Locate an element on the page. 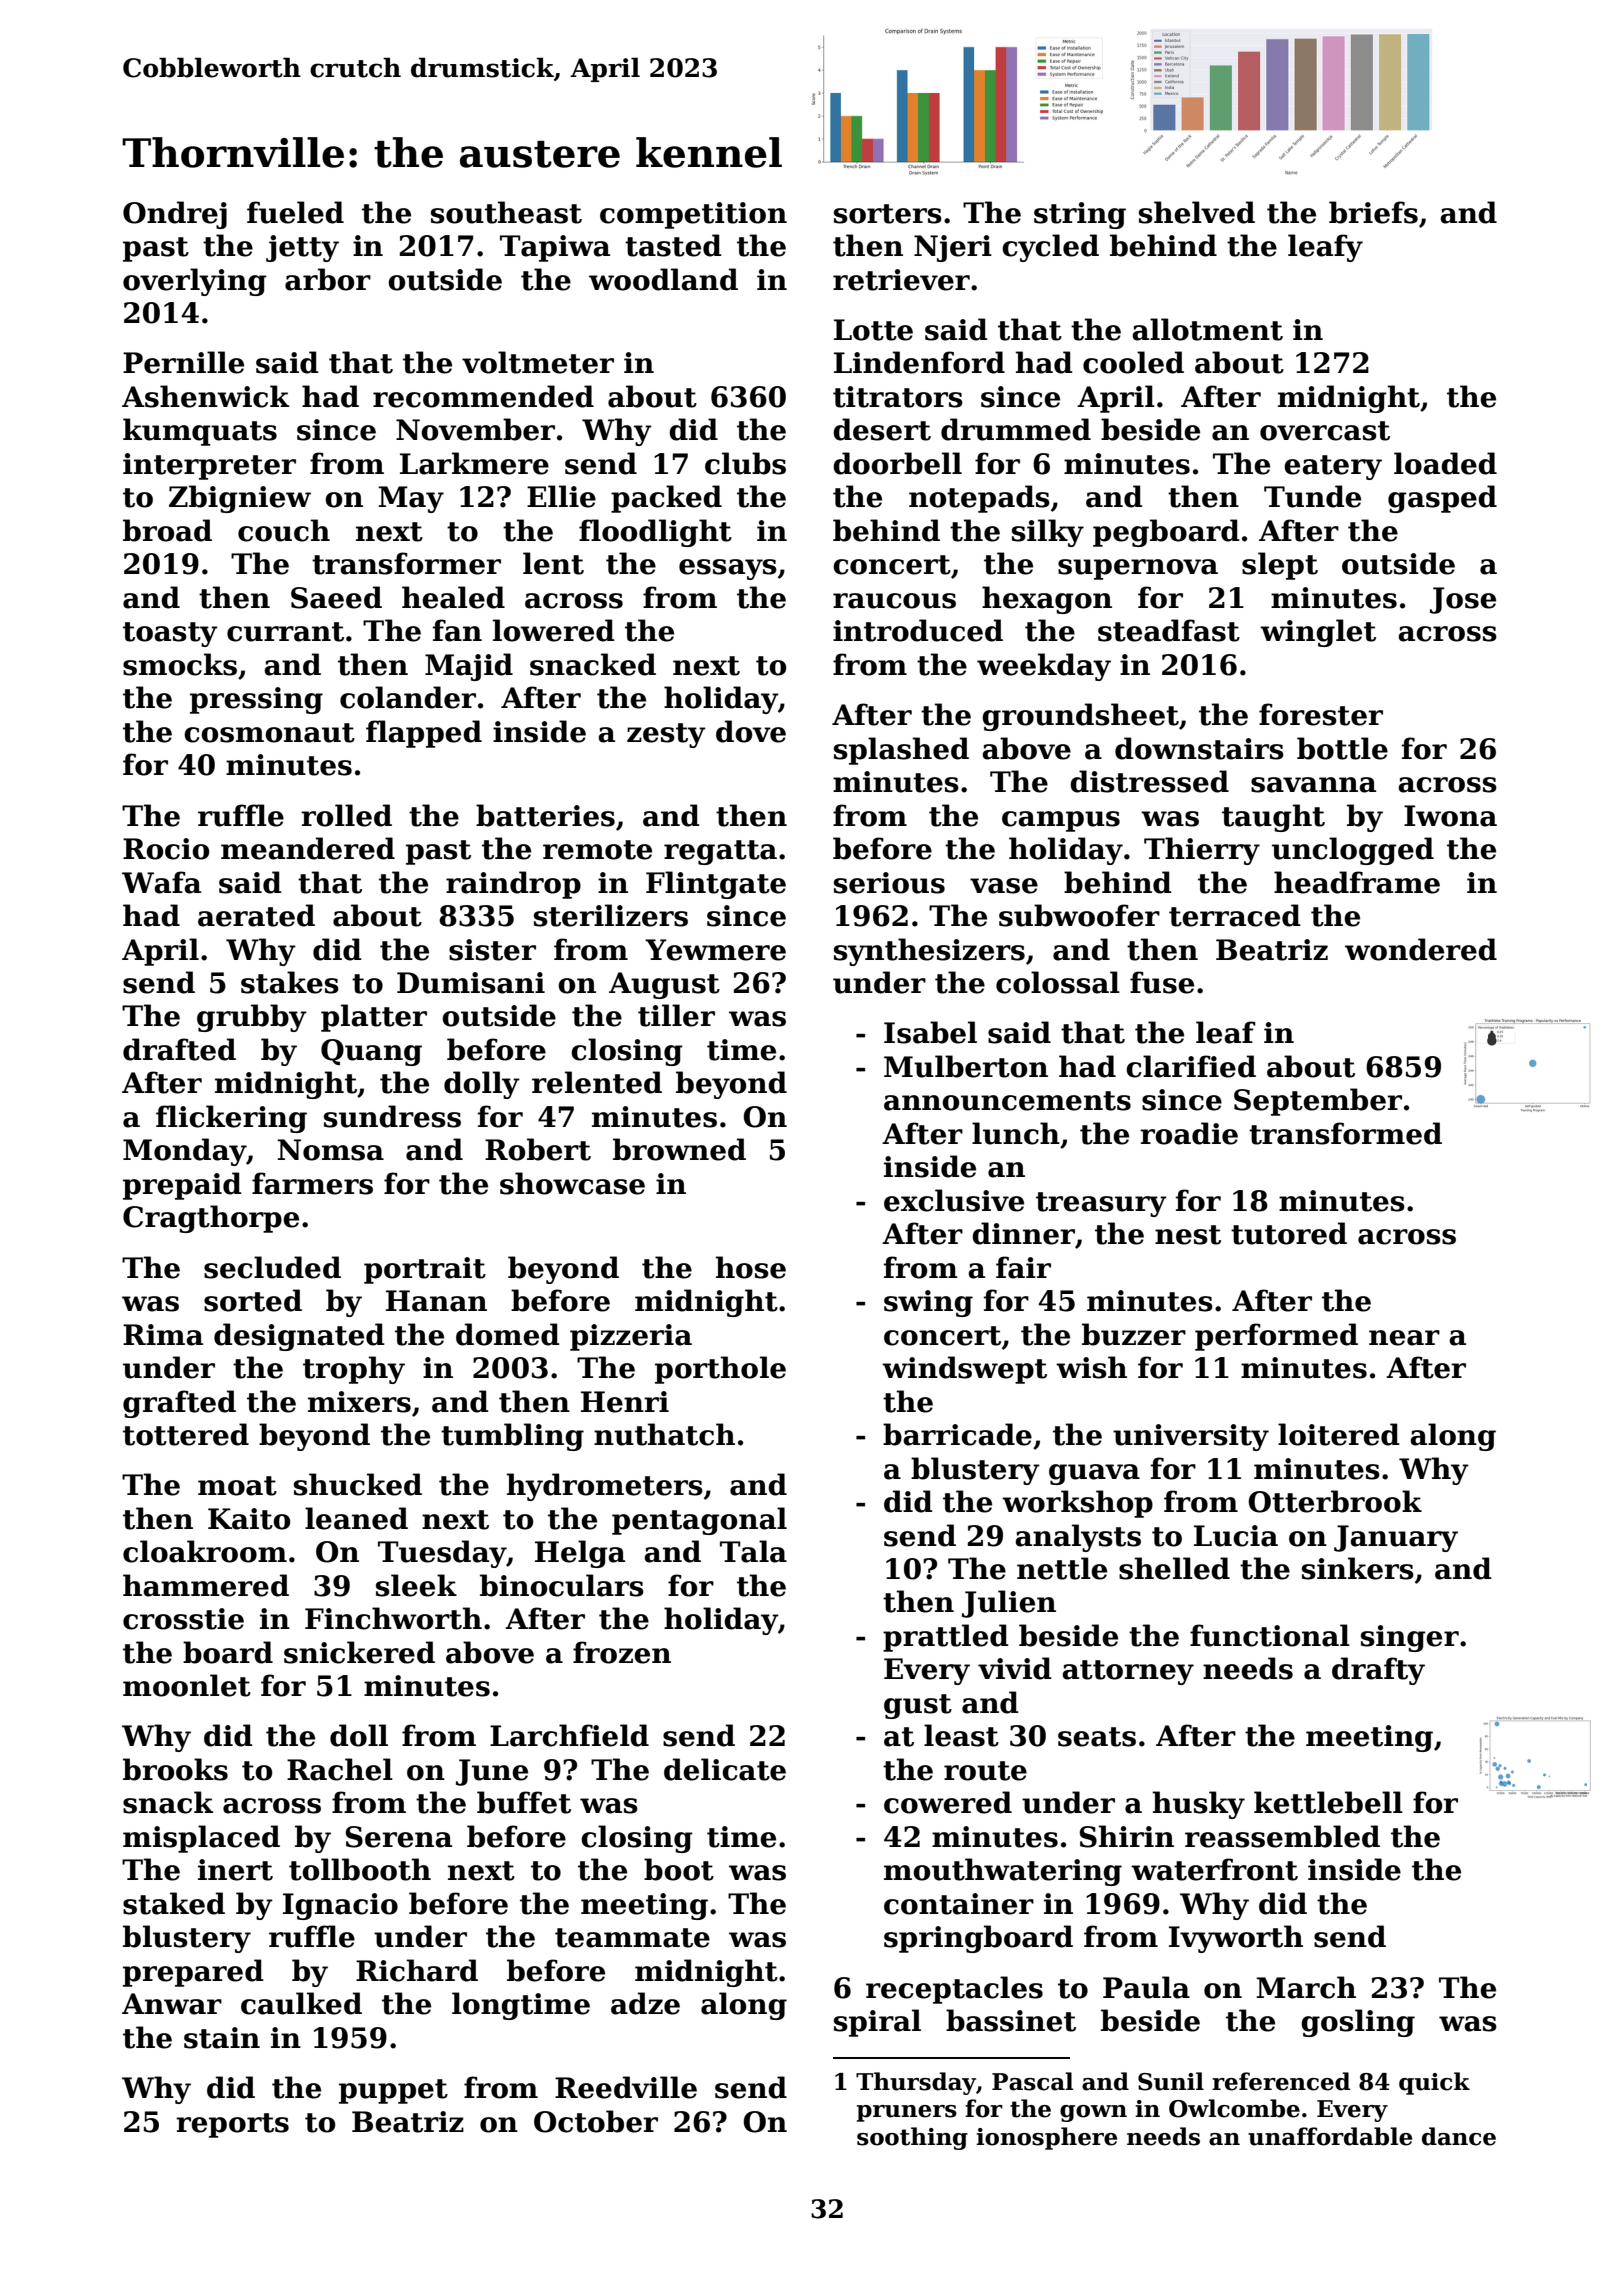 The image size is (1620, 2292). Tapiwa is located at coordinates (555, 248).
